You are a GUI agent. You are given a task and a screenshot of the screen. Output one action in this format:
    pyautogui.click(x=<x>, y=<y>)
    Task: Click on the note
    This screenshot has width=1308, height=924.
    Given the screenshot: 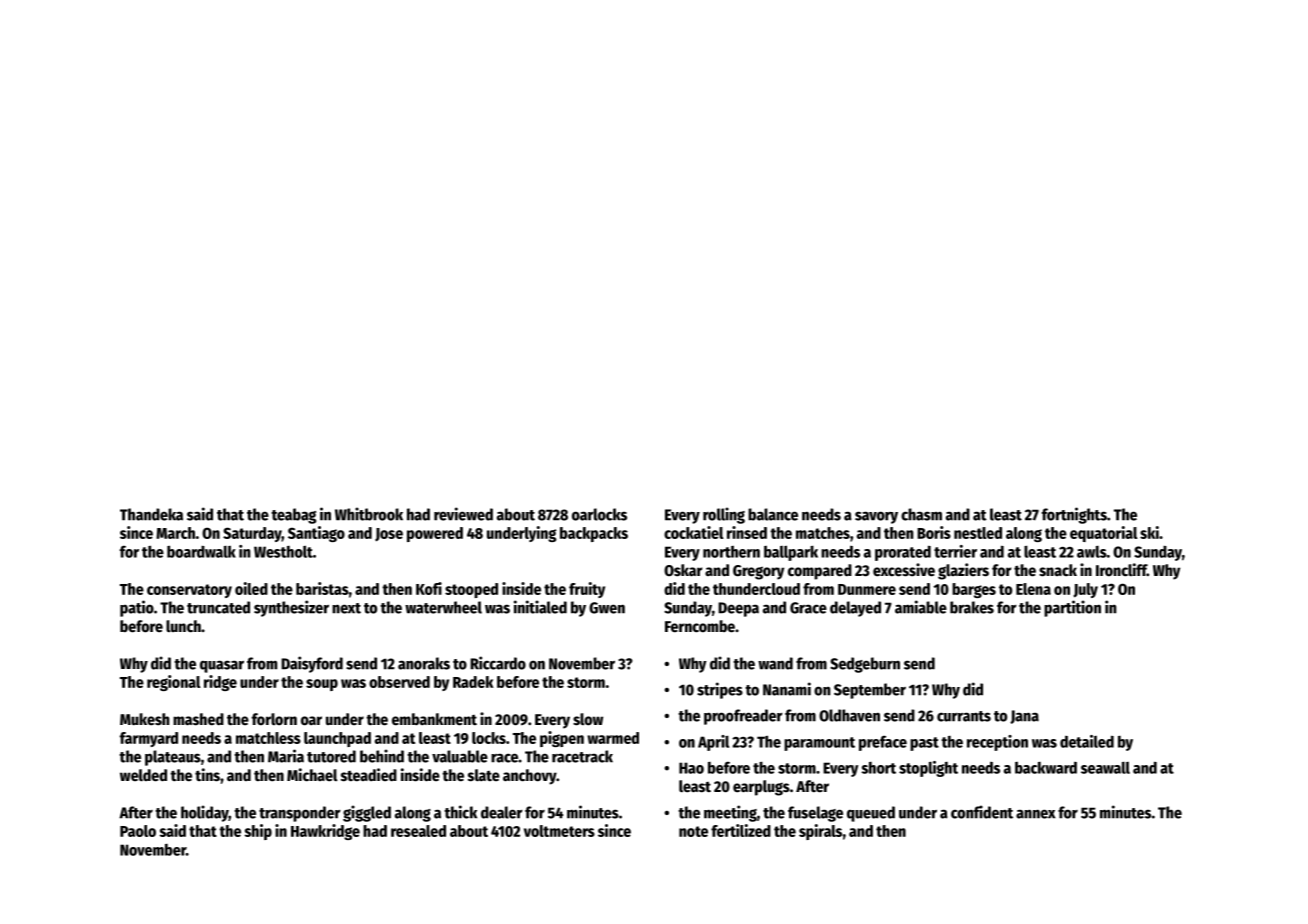 What is the action you would take?
    pyautogui.click(x=693, y=831)
